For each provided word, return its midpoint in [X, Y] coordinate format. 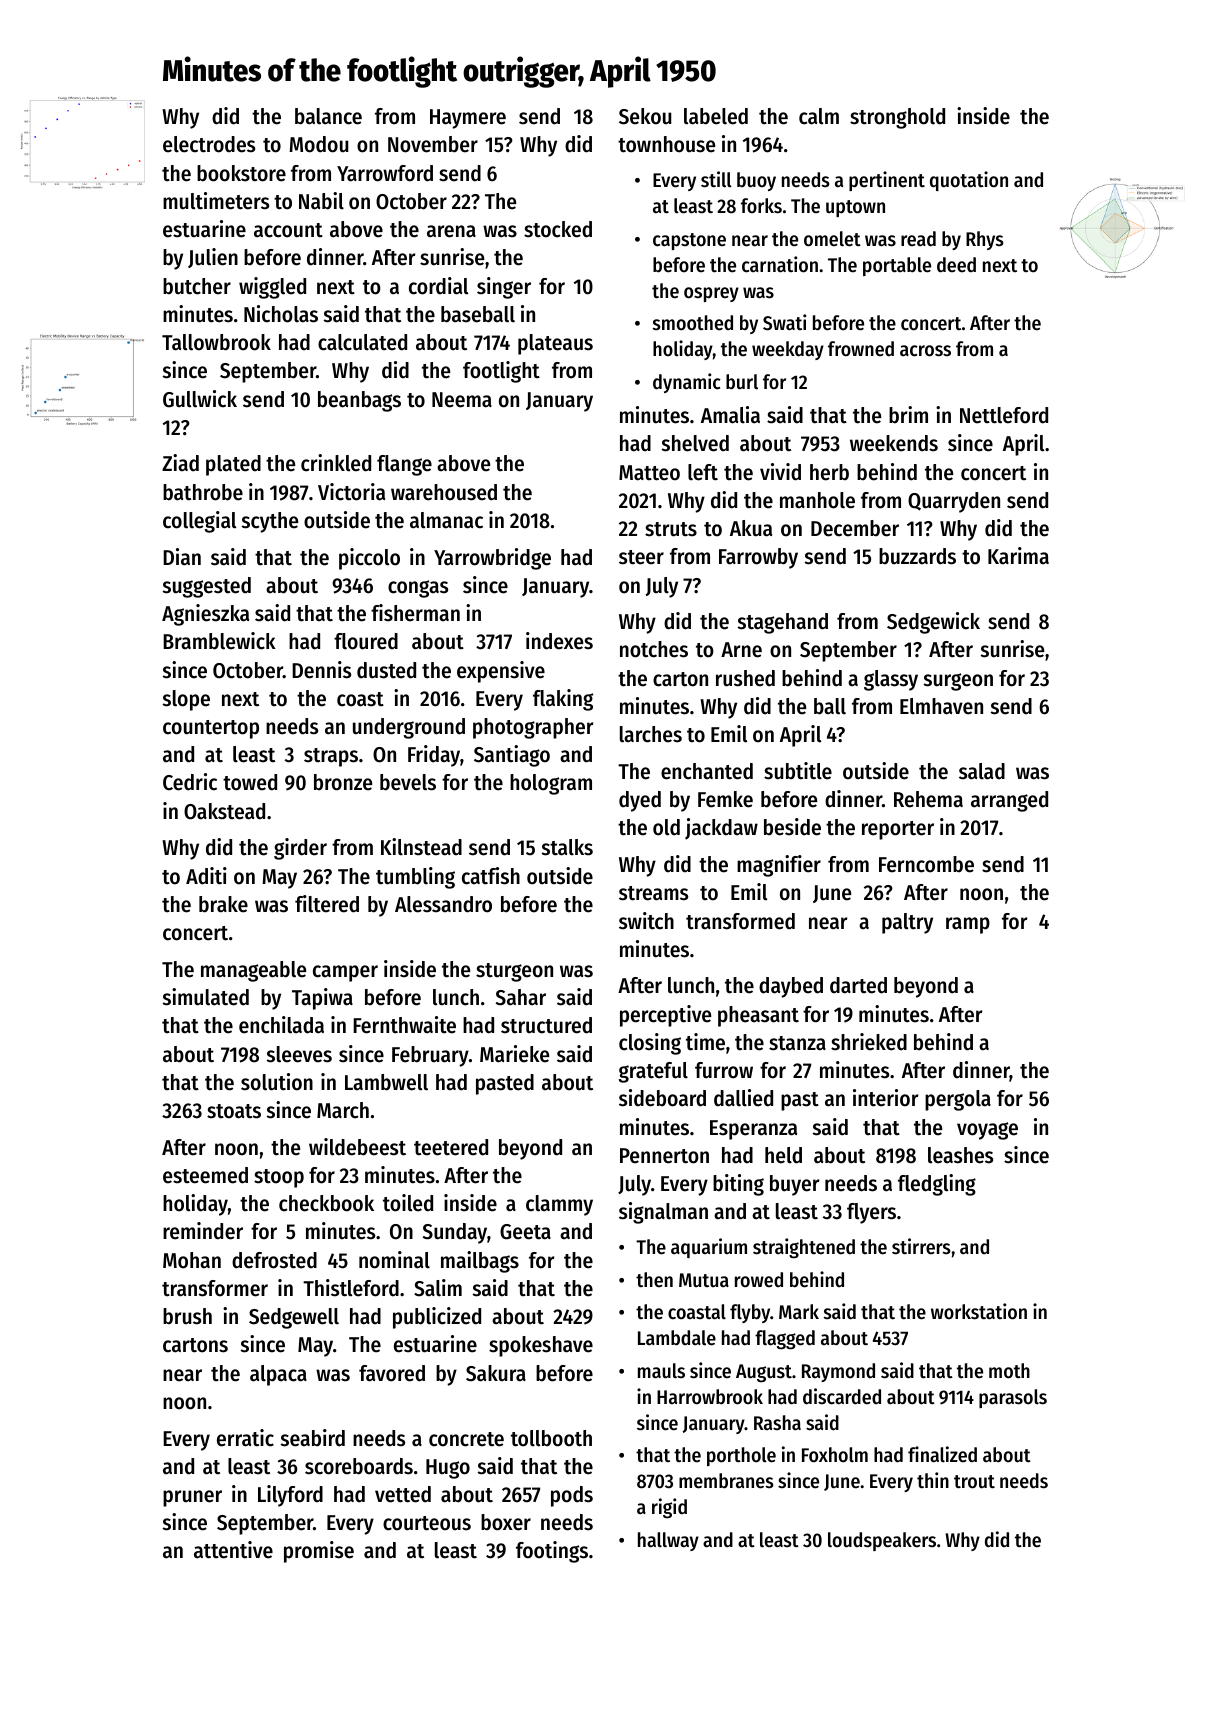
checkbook [326, 1203]
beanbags [359, 401]
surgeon [958, 682]
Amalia [730, 415]
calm [819, 116]
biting [738, 1185]
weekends [894, 443]
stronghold [897, 118]
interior [885, 1098]
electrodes [209, 144]
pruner [192, 1498]
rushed [745, 678]
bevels [408, 782]
